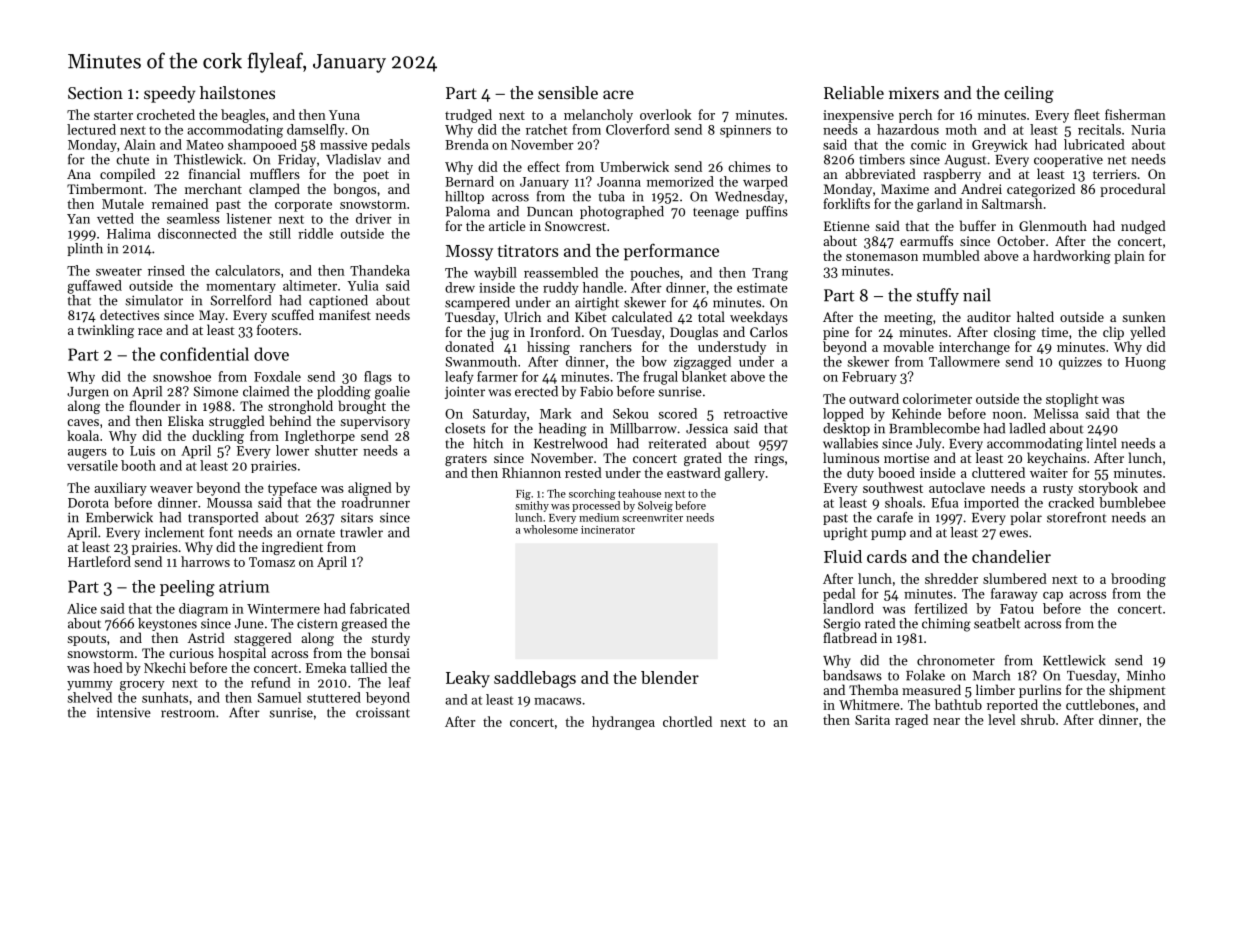 This screenshot has width=1233, height=952. I want to click on performance, so click(671, 252).
